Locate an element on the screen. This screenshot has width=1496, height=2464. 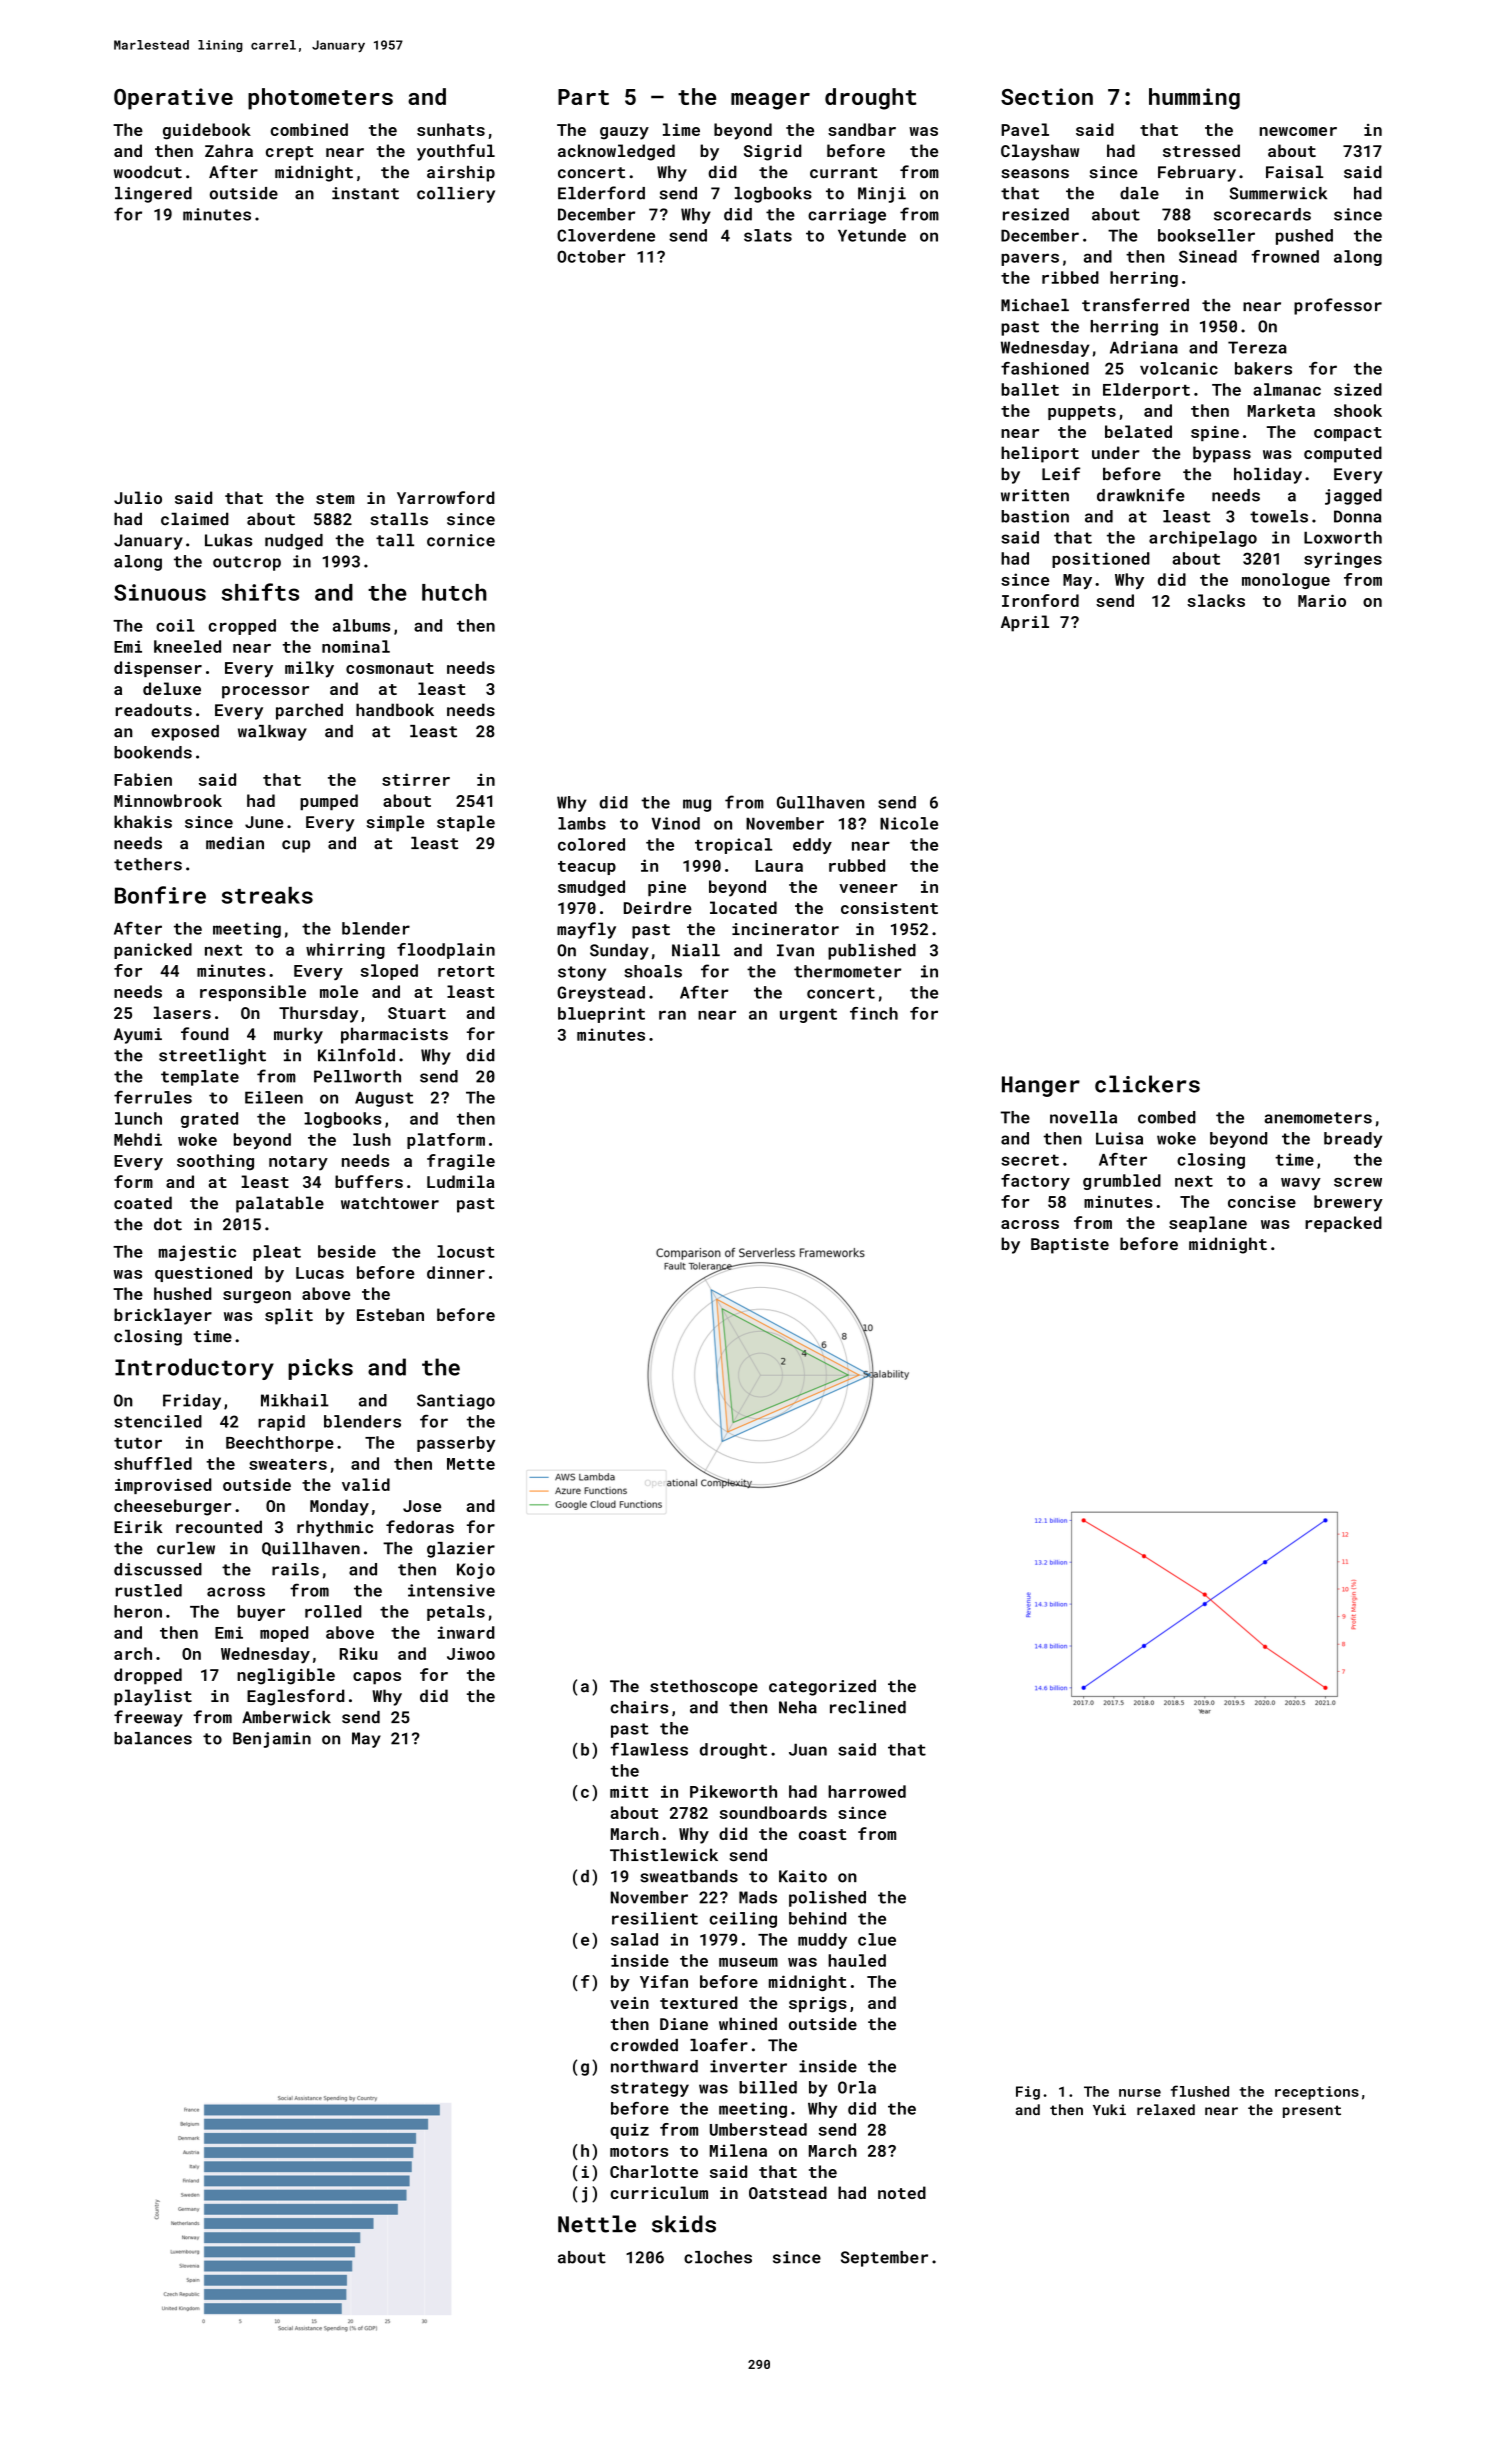
Part is located at coordinates (583, 97).
